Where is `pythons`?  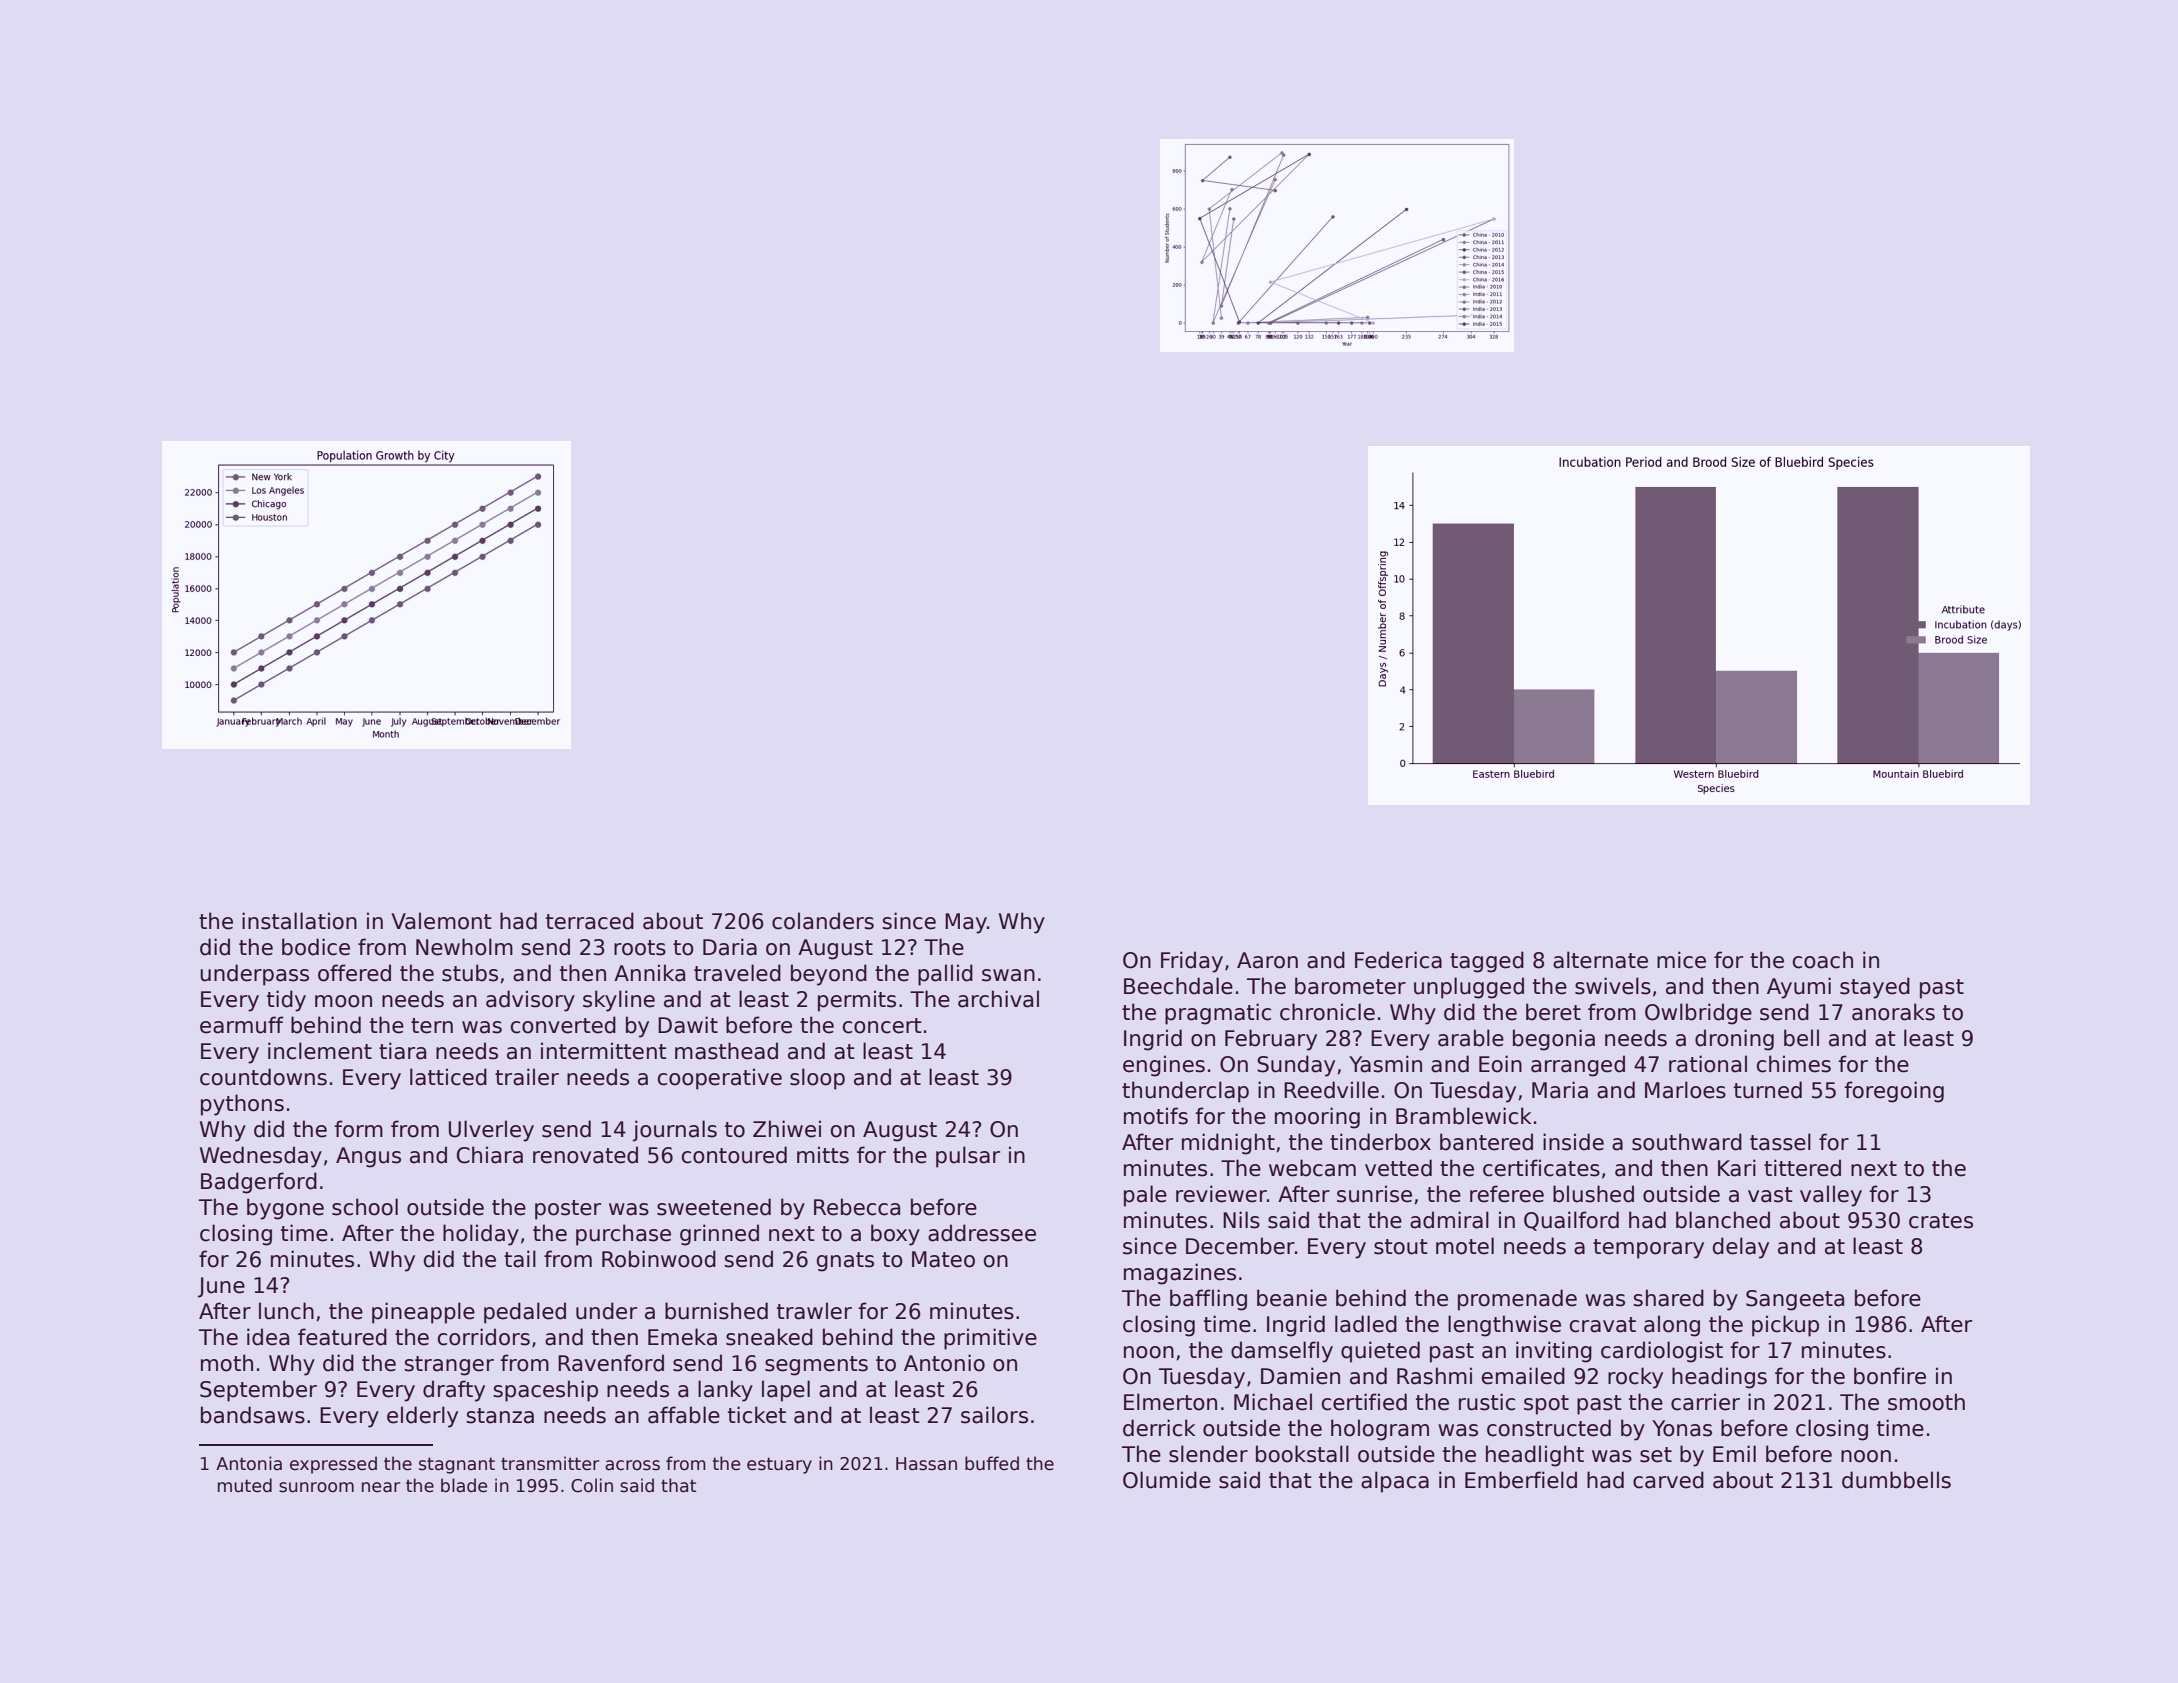 pythons is located at coordinates (242, 1105).
